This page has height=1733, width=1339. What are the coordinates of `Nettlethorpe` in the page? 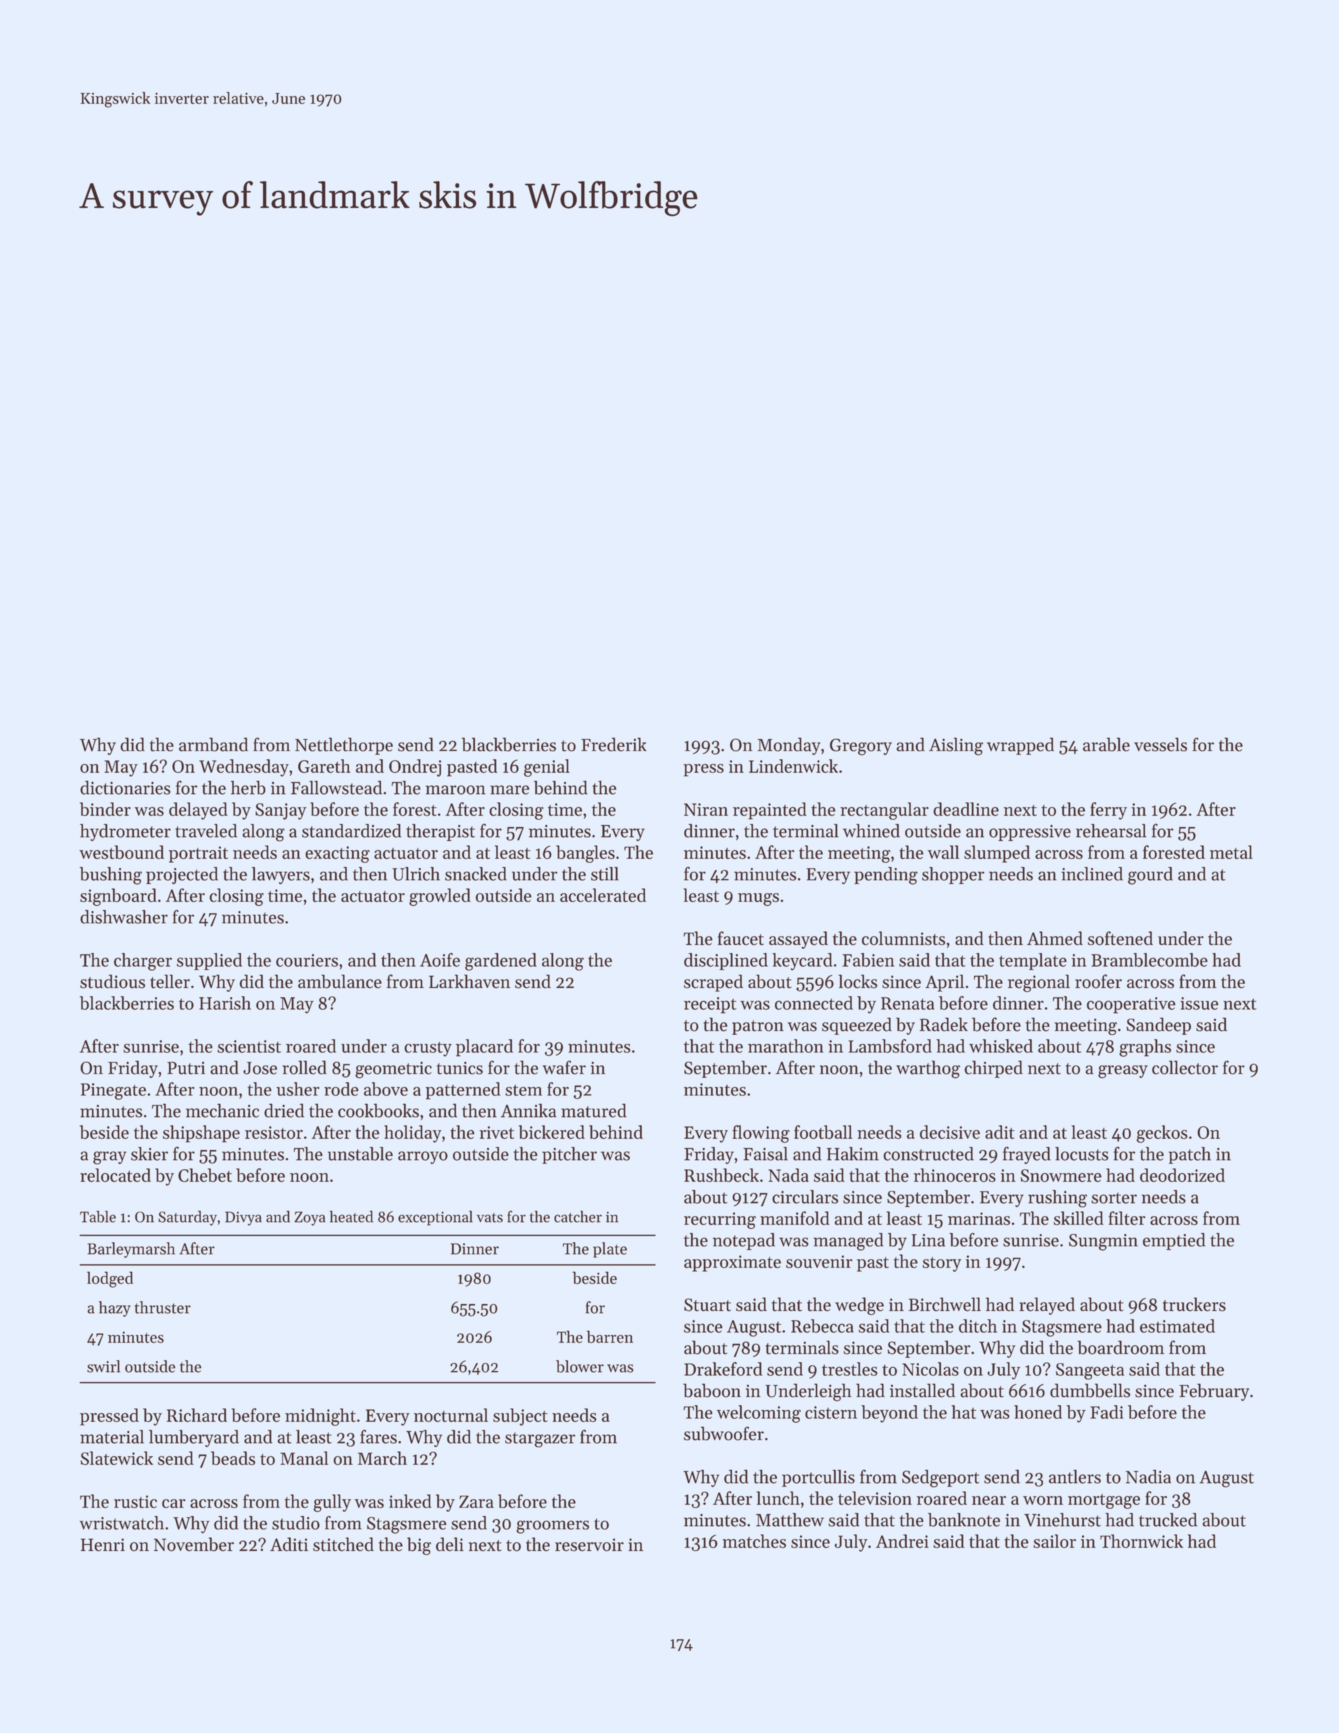 It's located at (344, 746).
